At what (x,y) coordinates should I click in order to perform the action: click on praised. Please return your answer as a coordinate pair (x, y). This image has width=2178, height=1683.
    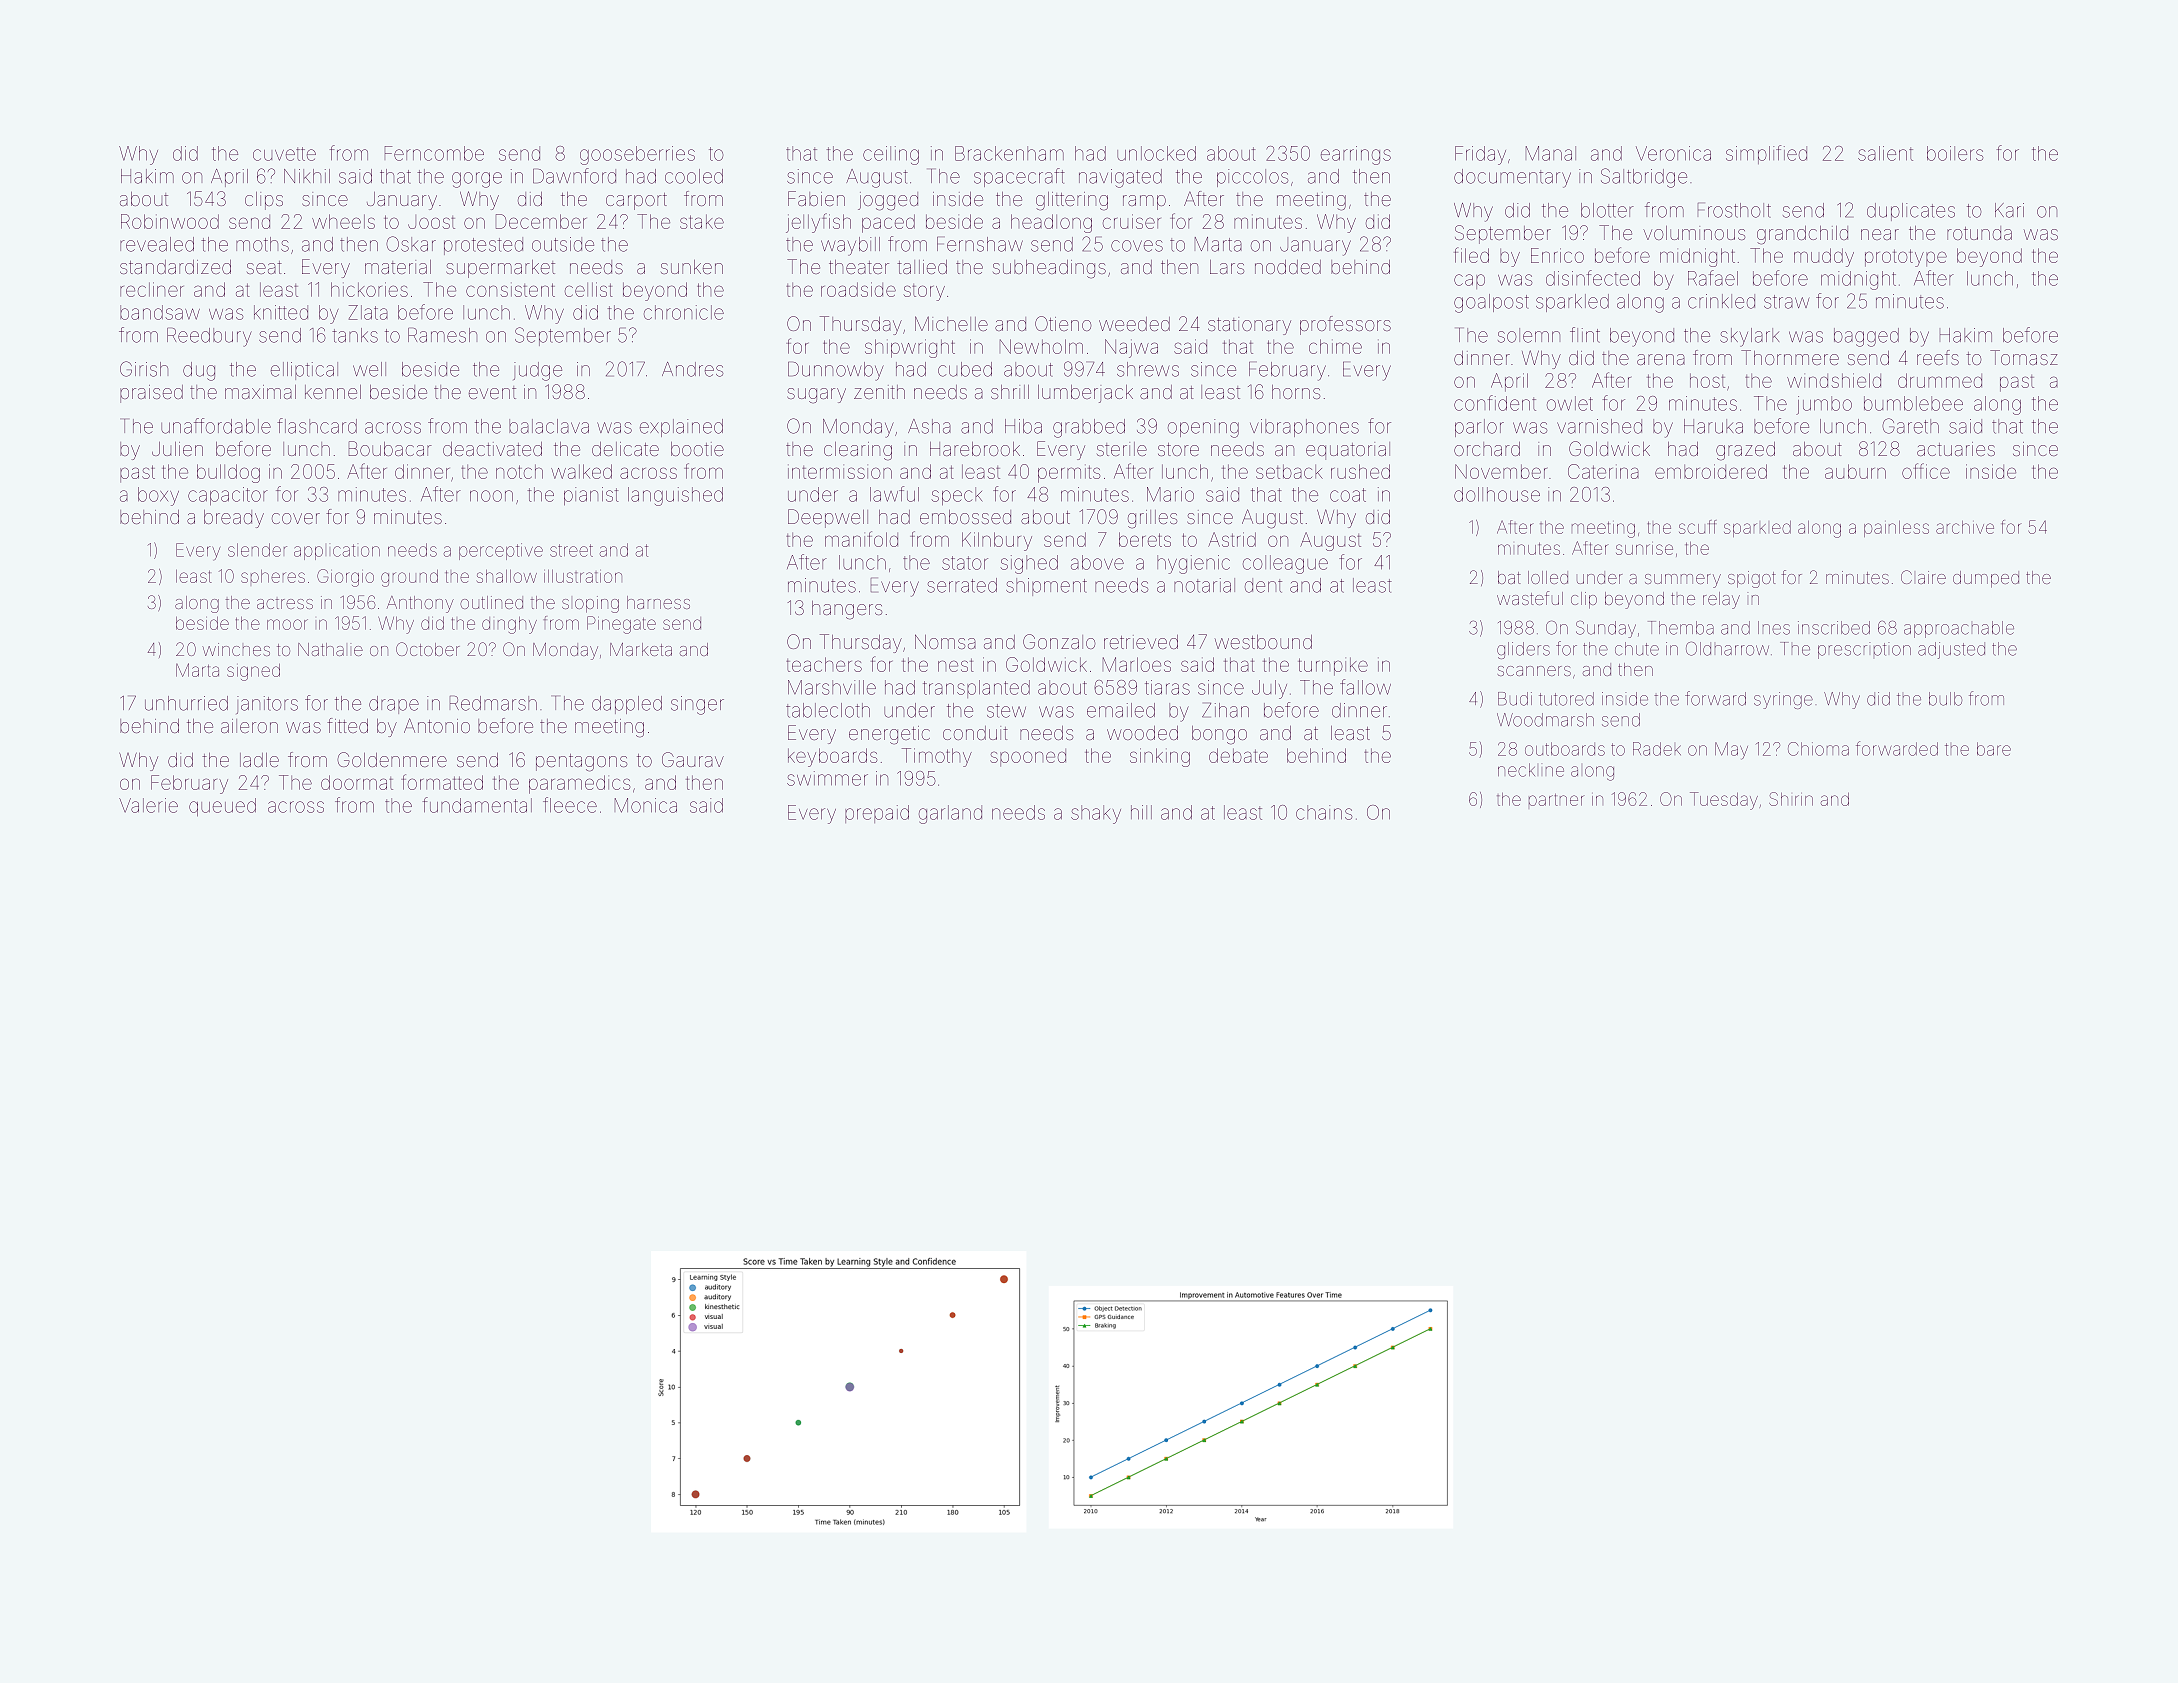
    Looking at the image, I should click on (151, 394).
